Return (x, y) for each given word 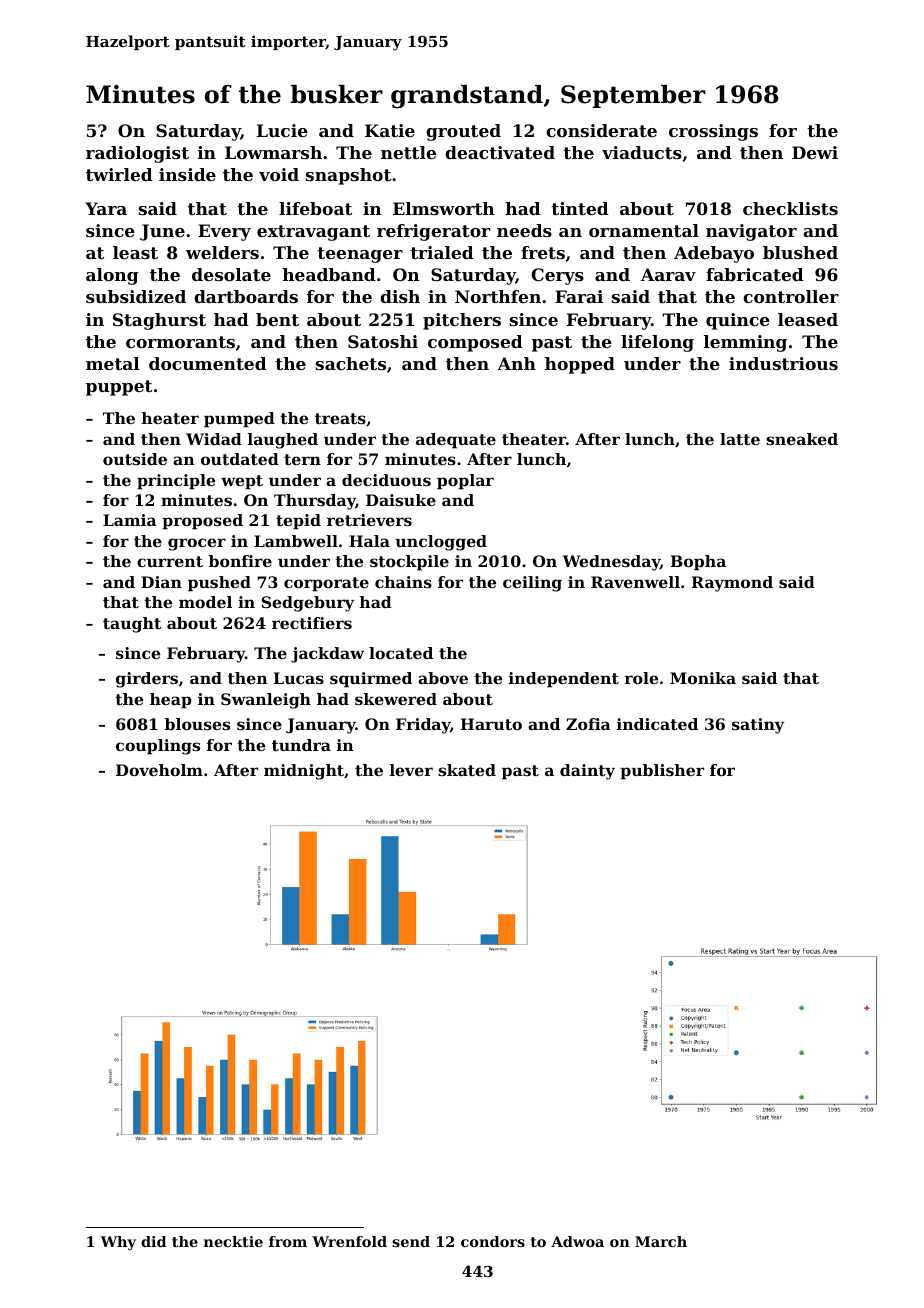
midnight (304, 772)
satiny (758, 726)
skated (467, 770)
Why (118, 1243)
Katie (390, 130)
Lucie (282, 130)
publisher (662, 772)
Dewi (815, 152)
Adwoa (577, 1241)
